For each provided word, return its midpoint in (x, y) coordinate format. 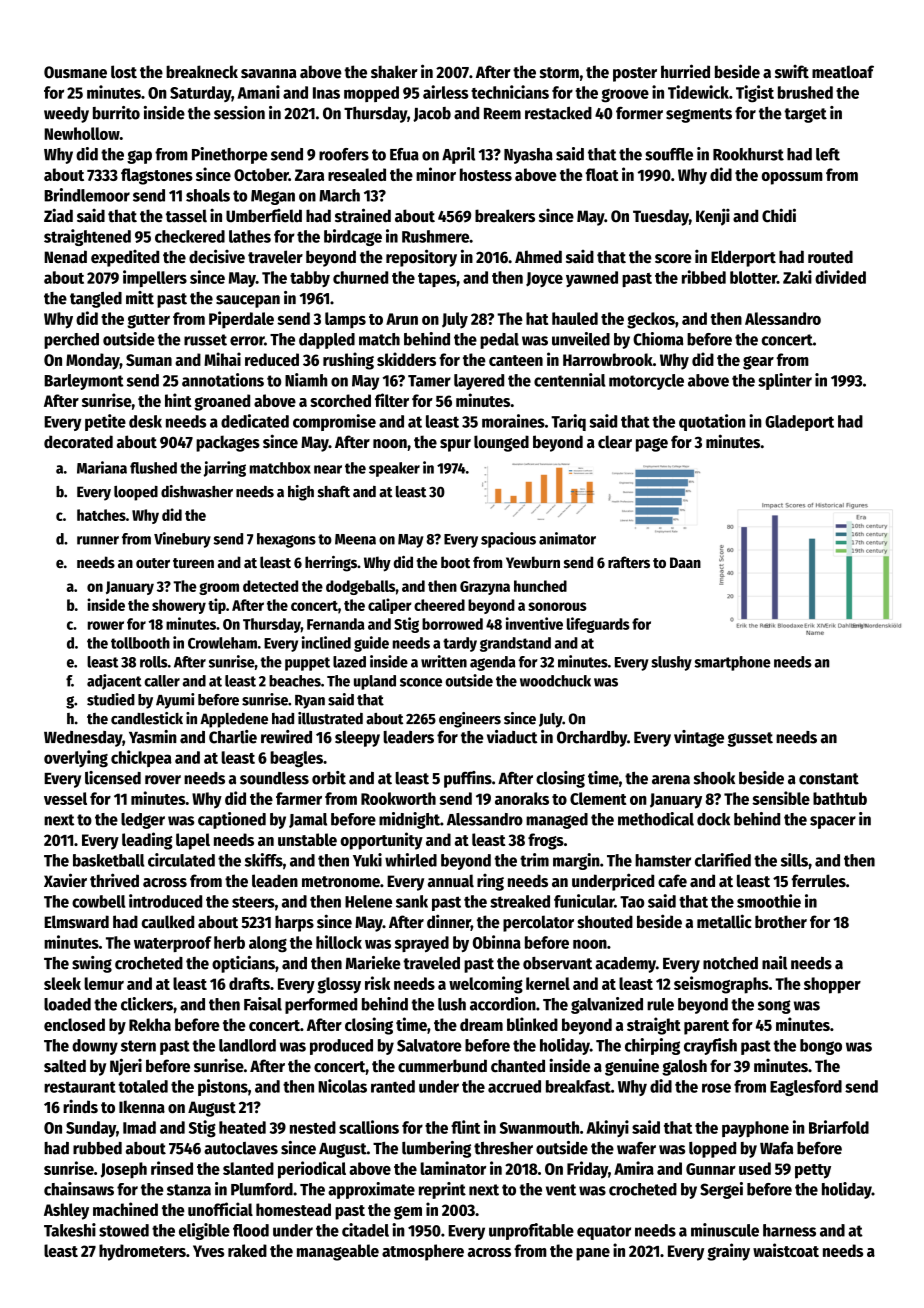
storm (559, 73)
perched (71, 341)
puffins (468, 779)
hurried (685, 71)
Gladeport (799, 423)
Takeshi (70, 1230)
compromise (334, 422)
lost (124, 72)
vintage (699, 738)
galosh (684, 1067)
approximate (371, 1190)
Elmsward (76, 922)
